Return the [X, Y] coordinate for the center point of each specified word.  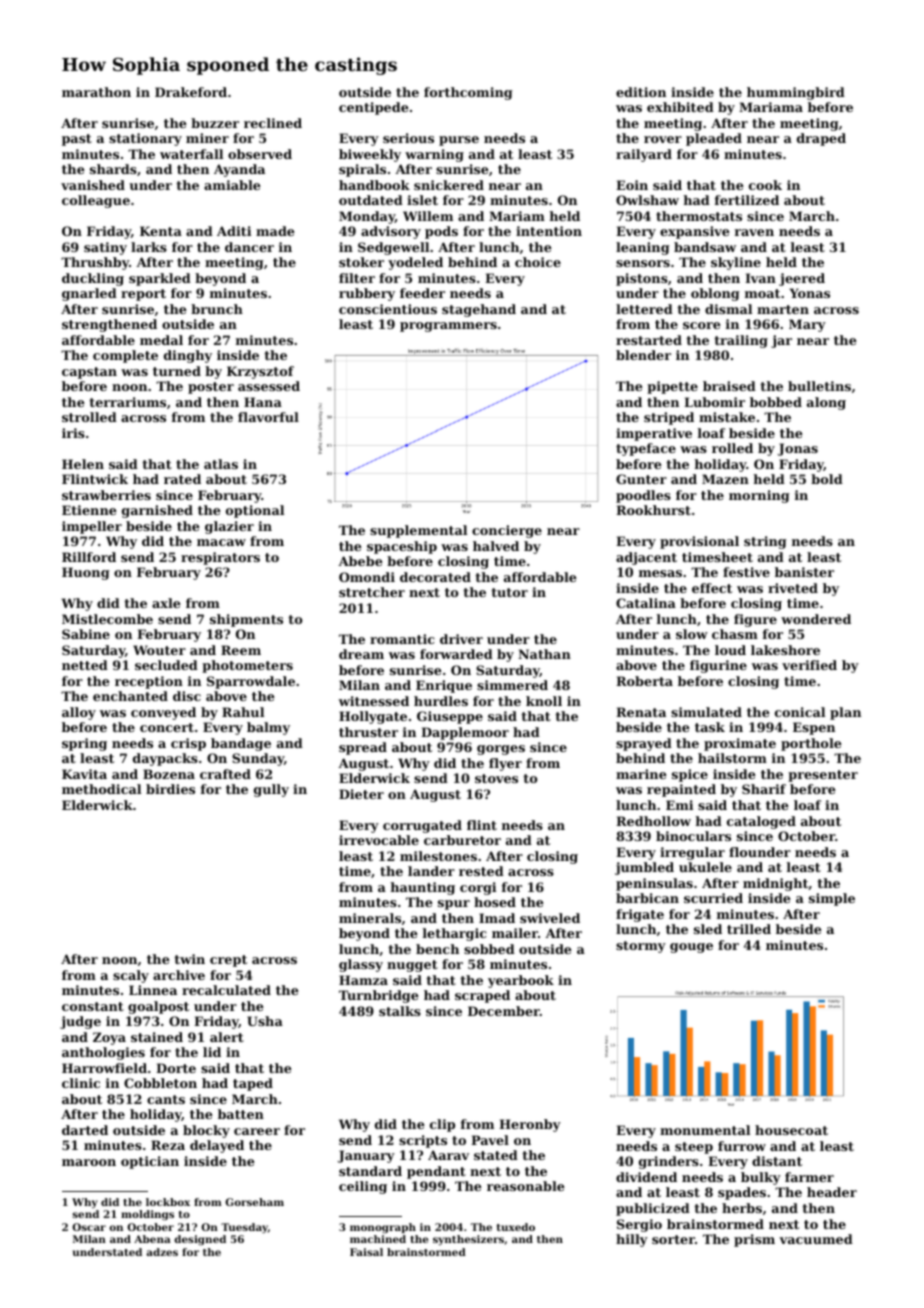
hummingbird [796, 93]
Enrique [444, 686]
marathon [96, 92]
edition [641, 92]
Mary [807, 325]
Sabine [86, 634]
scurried [713, 898]
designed [200, 1240]
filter [357, 278]
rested [481, 871]
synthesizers [468, 1240]
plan [845, 713]
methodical [101, 789]
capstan [89, 373]
